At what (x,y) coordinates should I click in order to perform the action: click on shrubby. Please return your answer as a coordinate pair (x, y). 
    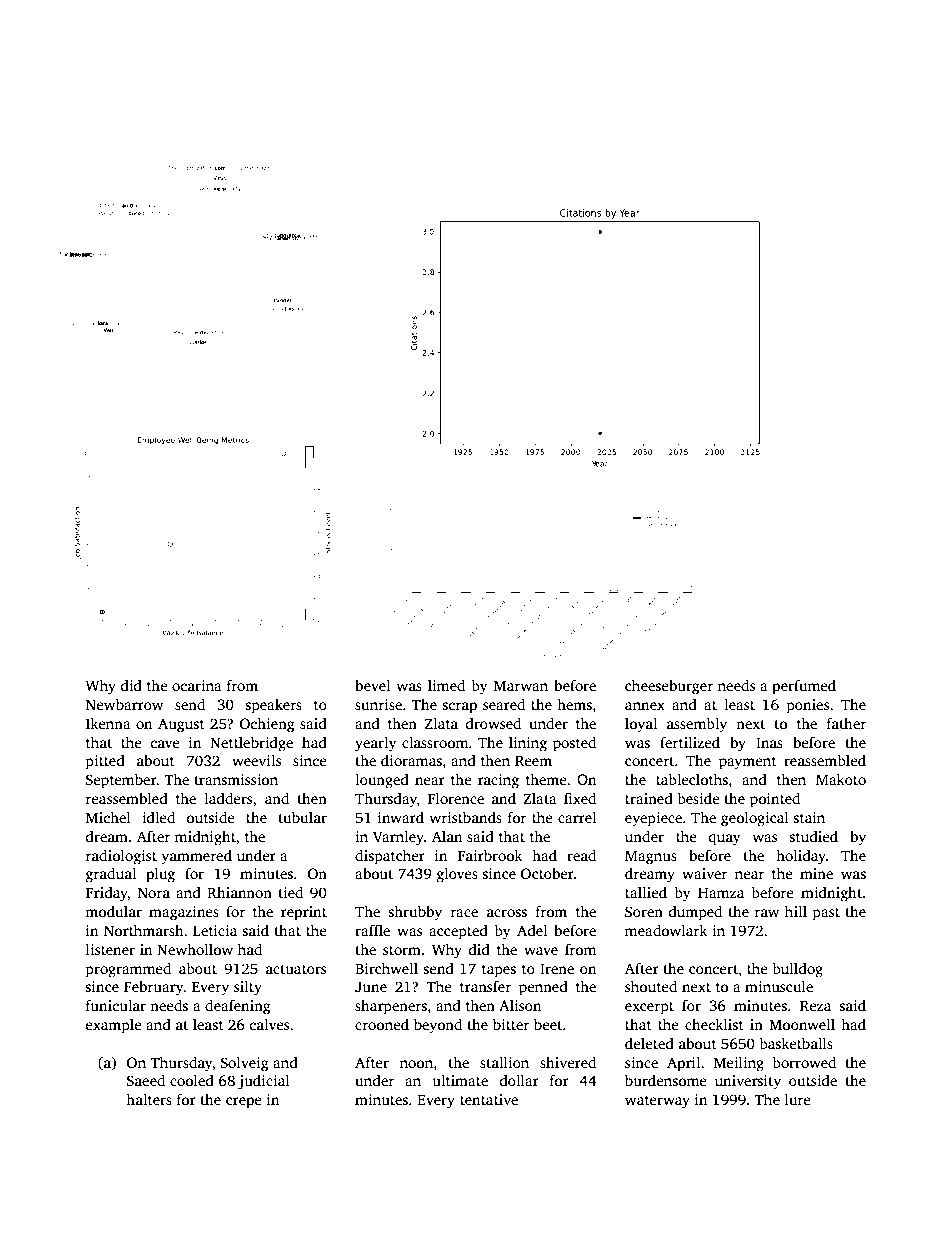
    Looking at the image, I should click on (415, 913).
